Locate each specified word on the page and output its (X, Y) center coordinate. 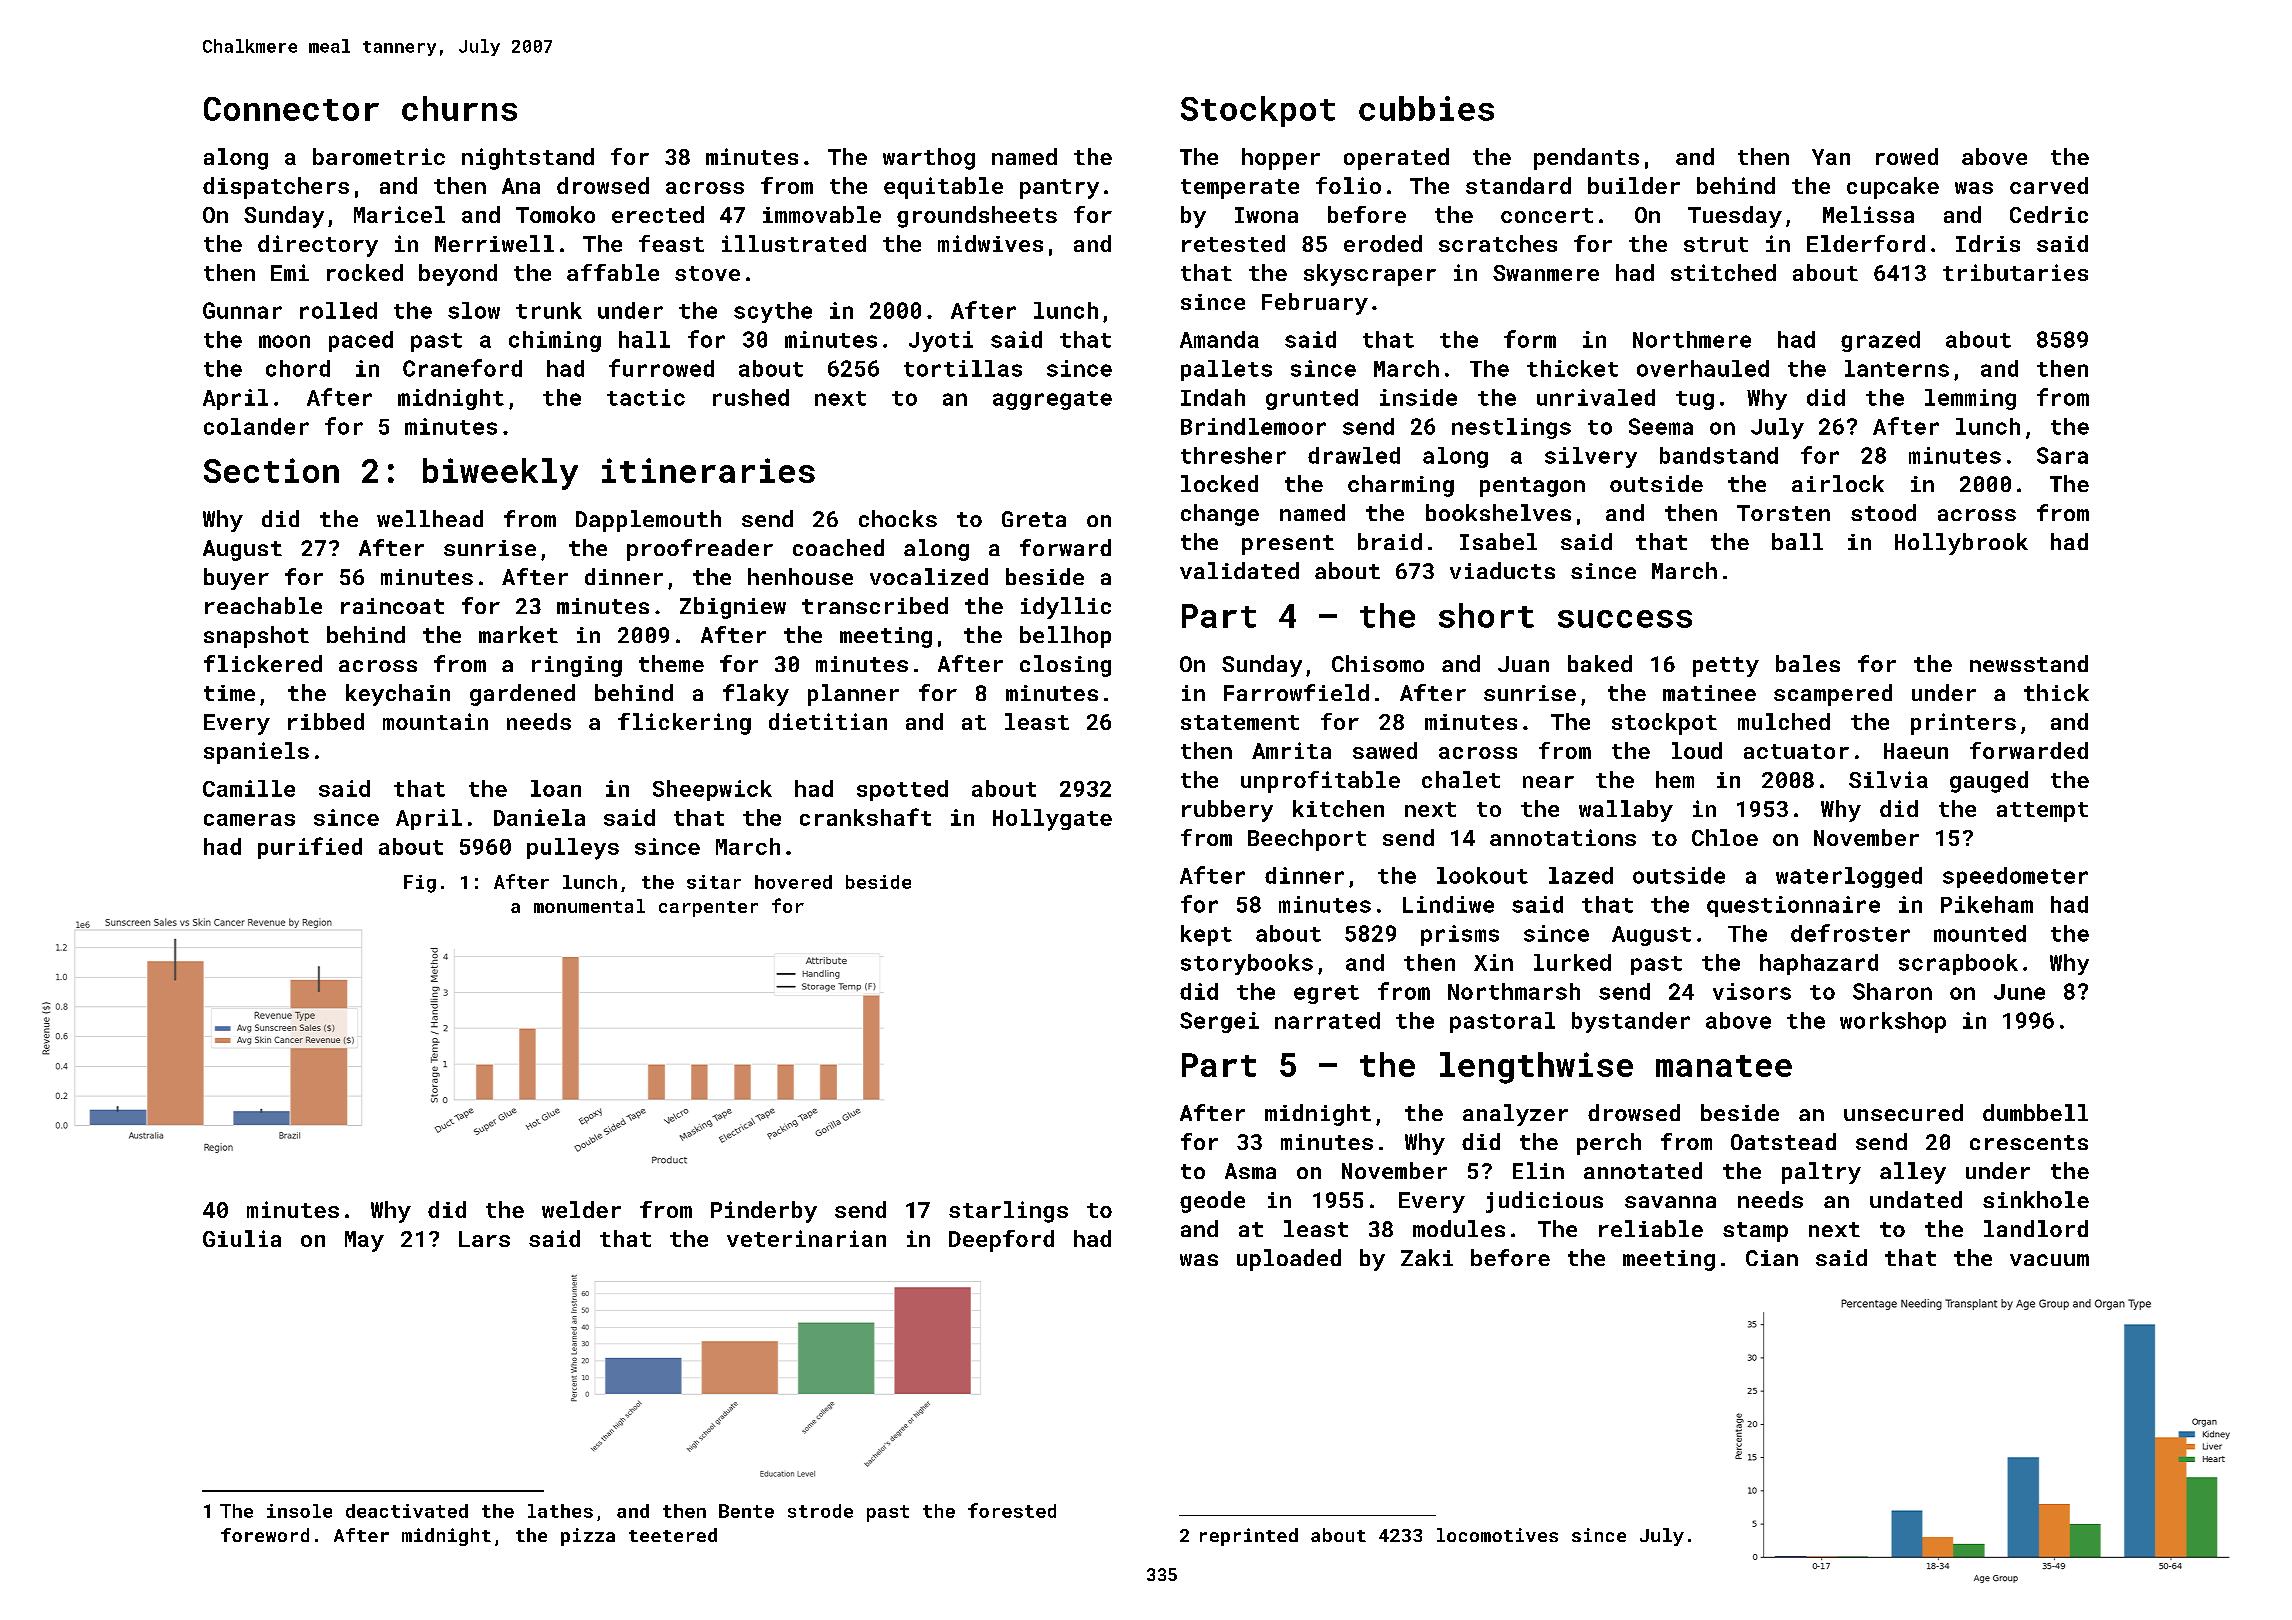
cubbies (1426, 108)
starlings (1008, 1212)
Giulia (242, 1238)
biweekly (500, 474)
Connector (291, 109)
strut (1716, 244)
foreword (265, 1535)
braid (1390, 541)
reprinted (1249, 1537)
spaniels (256, 753)
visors (1752, 991)
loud (1697, 750)
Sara (2062, 455)
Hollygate (1052, 820)
